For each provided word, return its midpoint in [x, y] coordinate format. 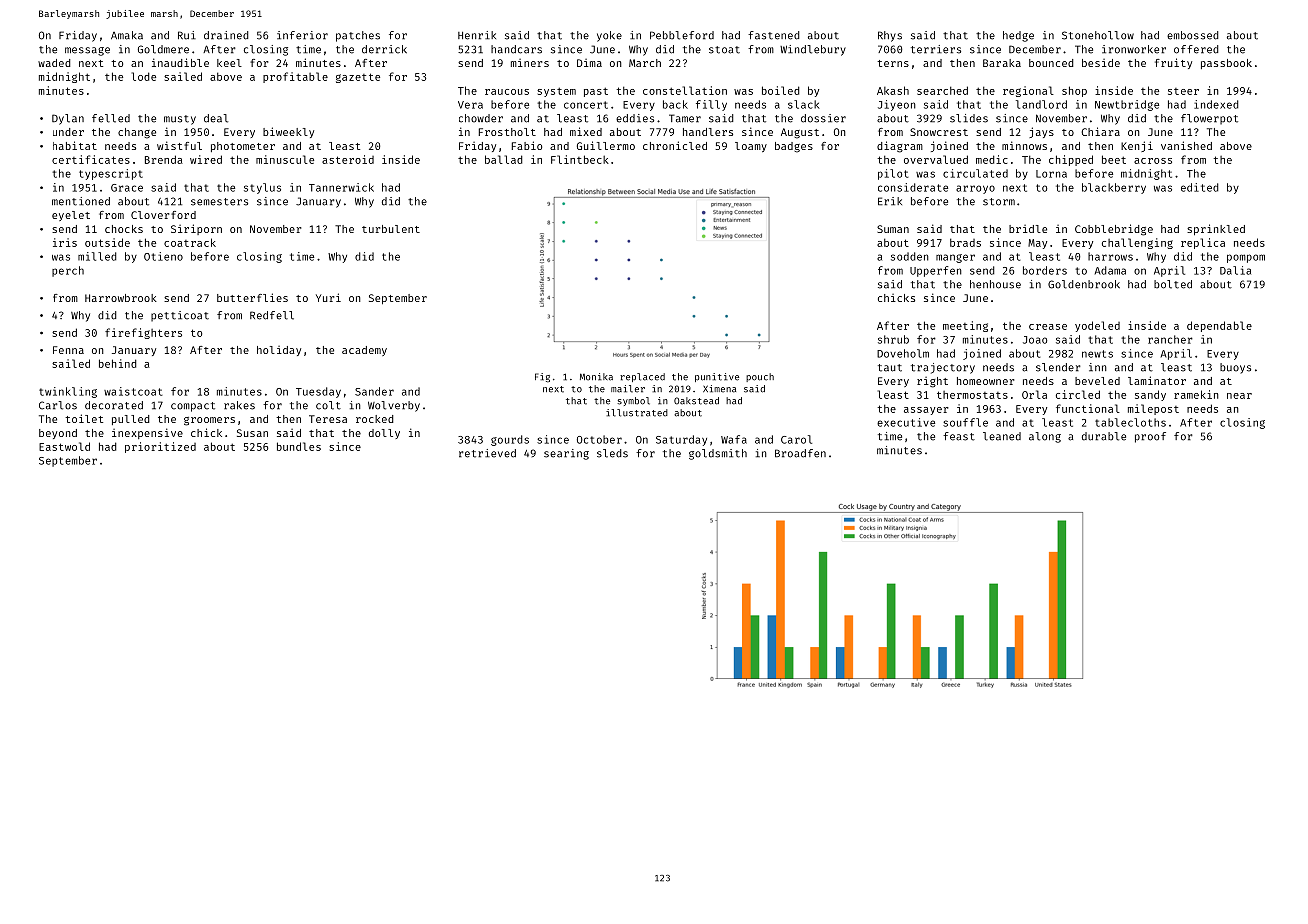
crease [1048, 327]
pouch [760, 377]
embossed [1193, 35]
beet [1114, 159]
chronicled [675, 145]
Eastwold [64, 446]
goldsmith [718, 454]
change [137, 133]
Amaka [127, 35]
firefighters [143, 333]
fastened [774, 35]
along [1045, 437]
